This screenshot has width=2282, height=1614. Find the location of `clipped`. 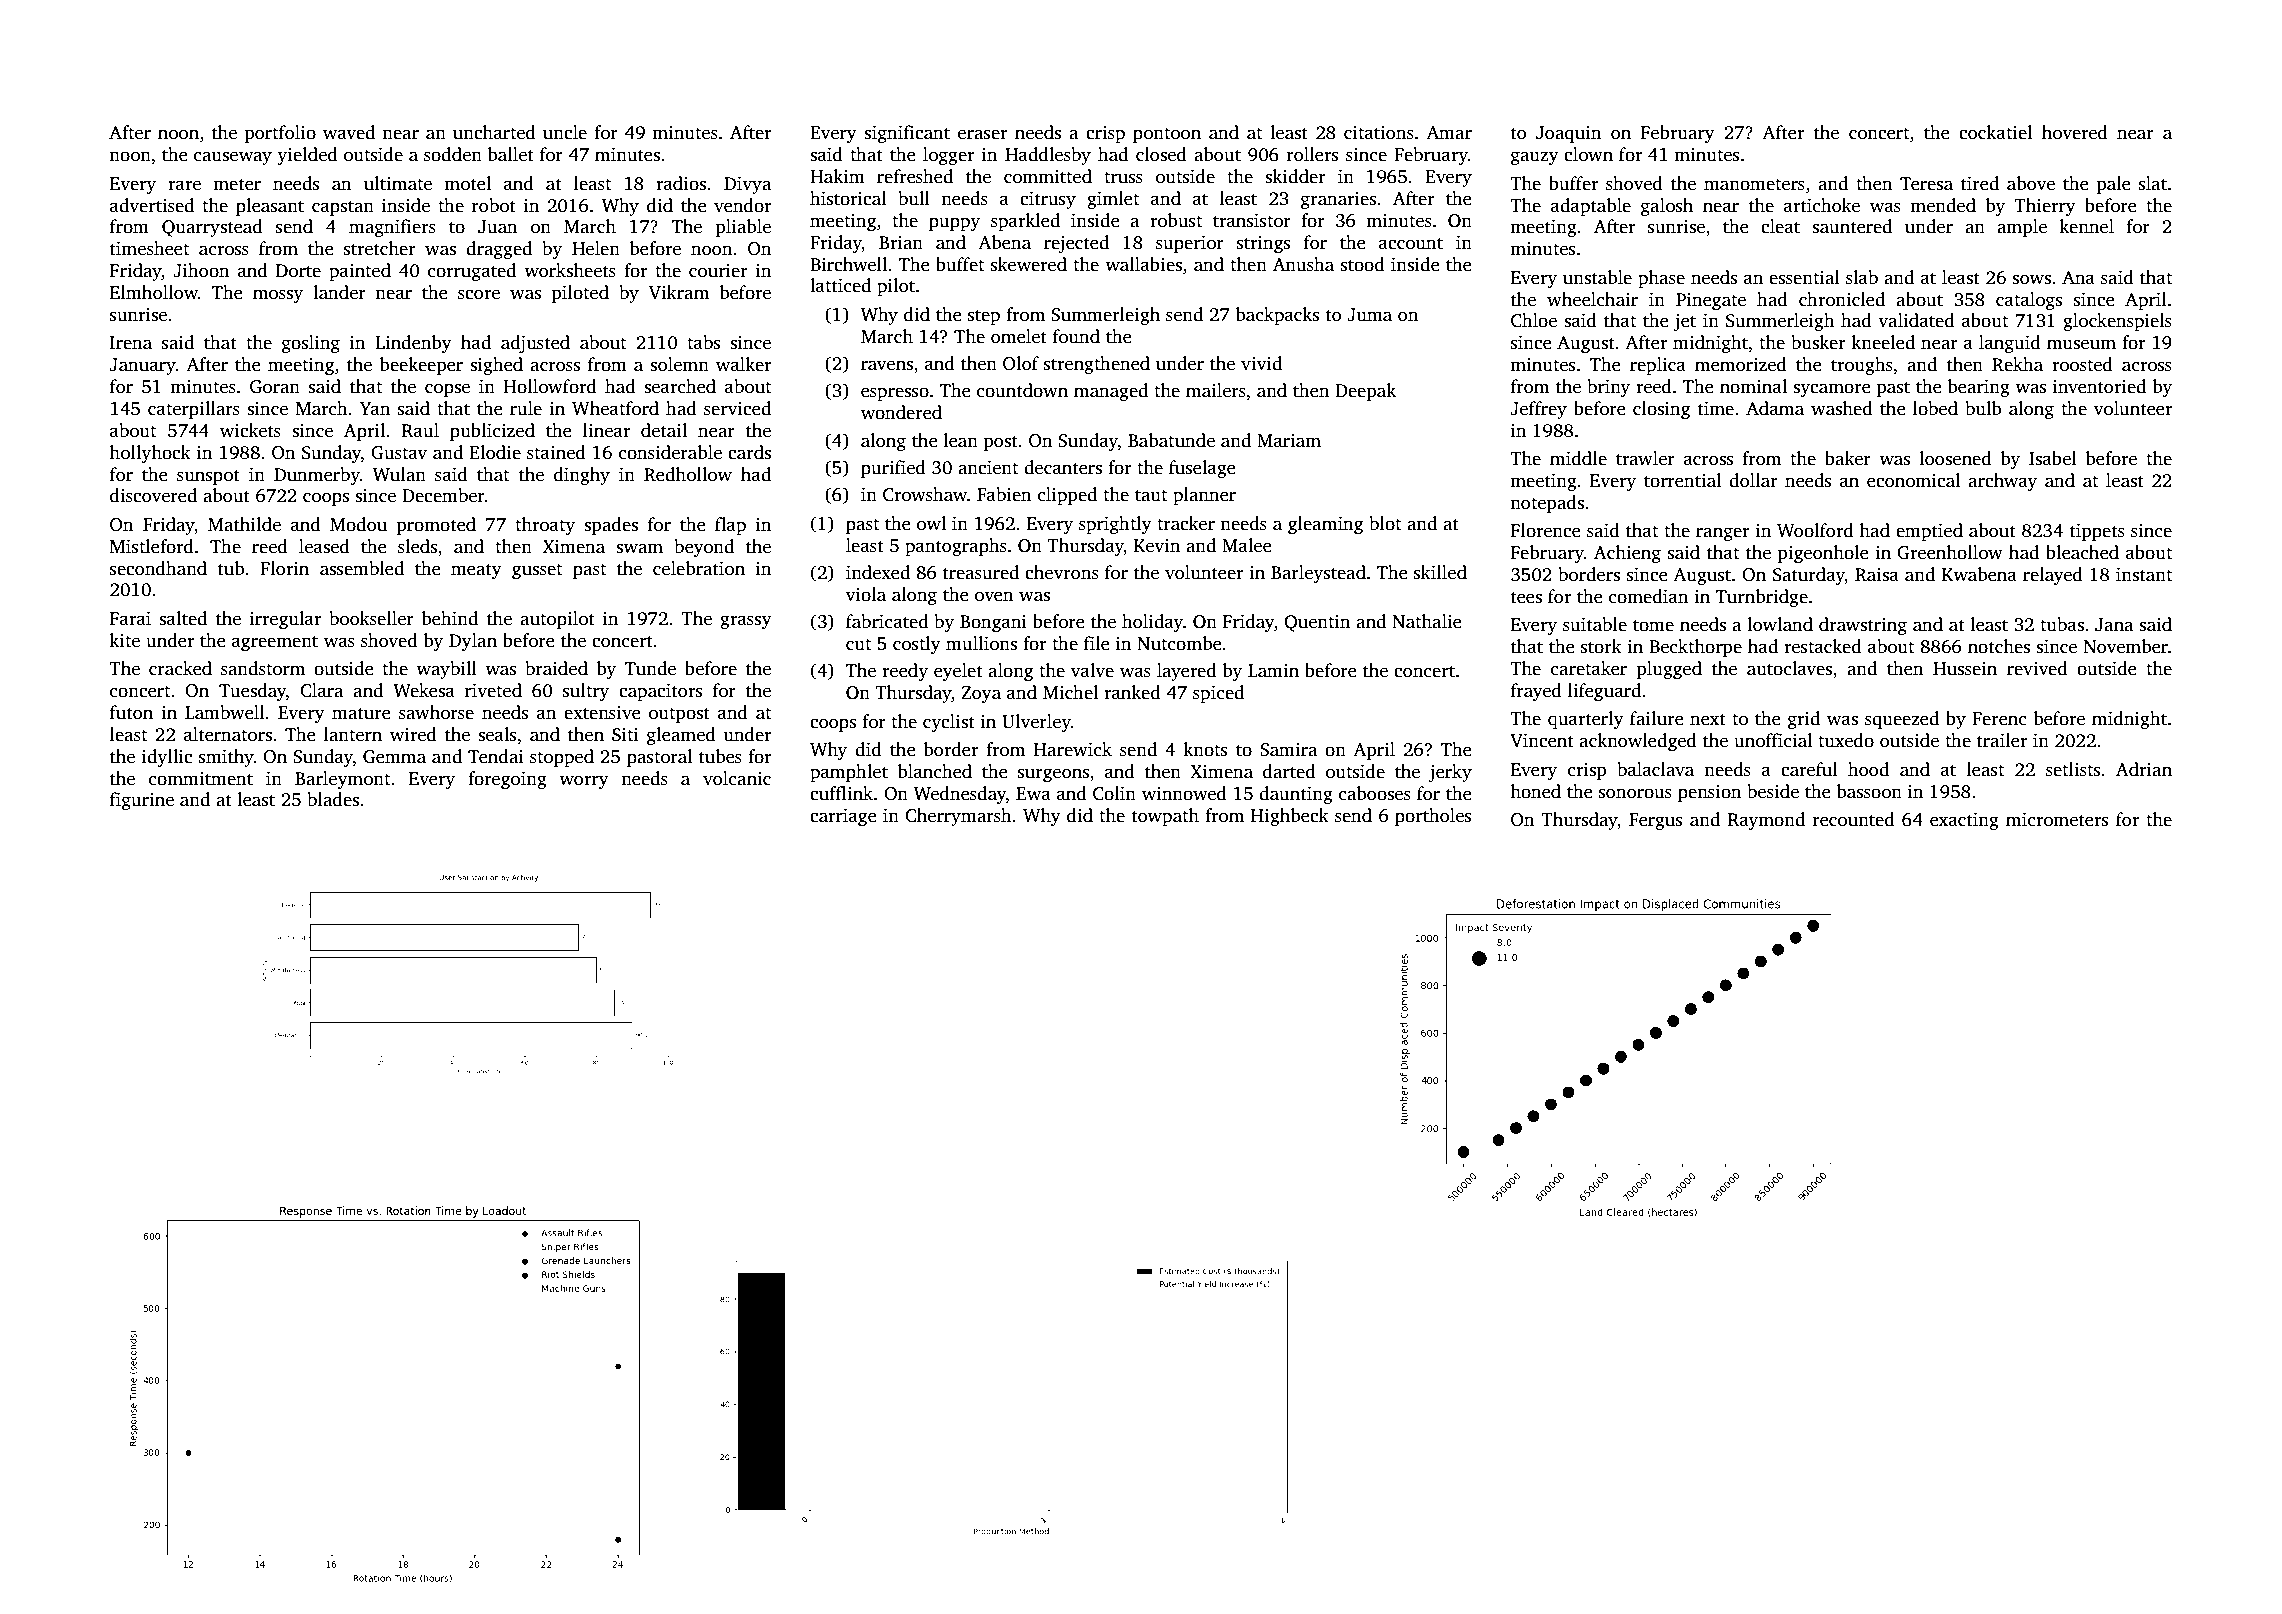

clipped is located at coordinates (1067, 496).
